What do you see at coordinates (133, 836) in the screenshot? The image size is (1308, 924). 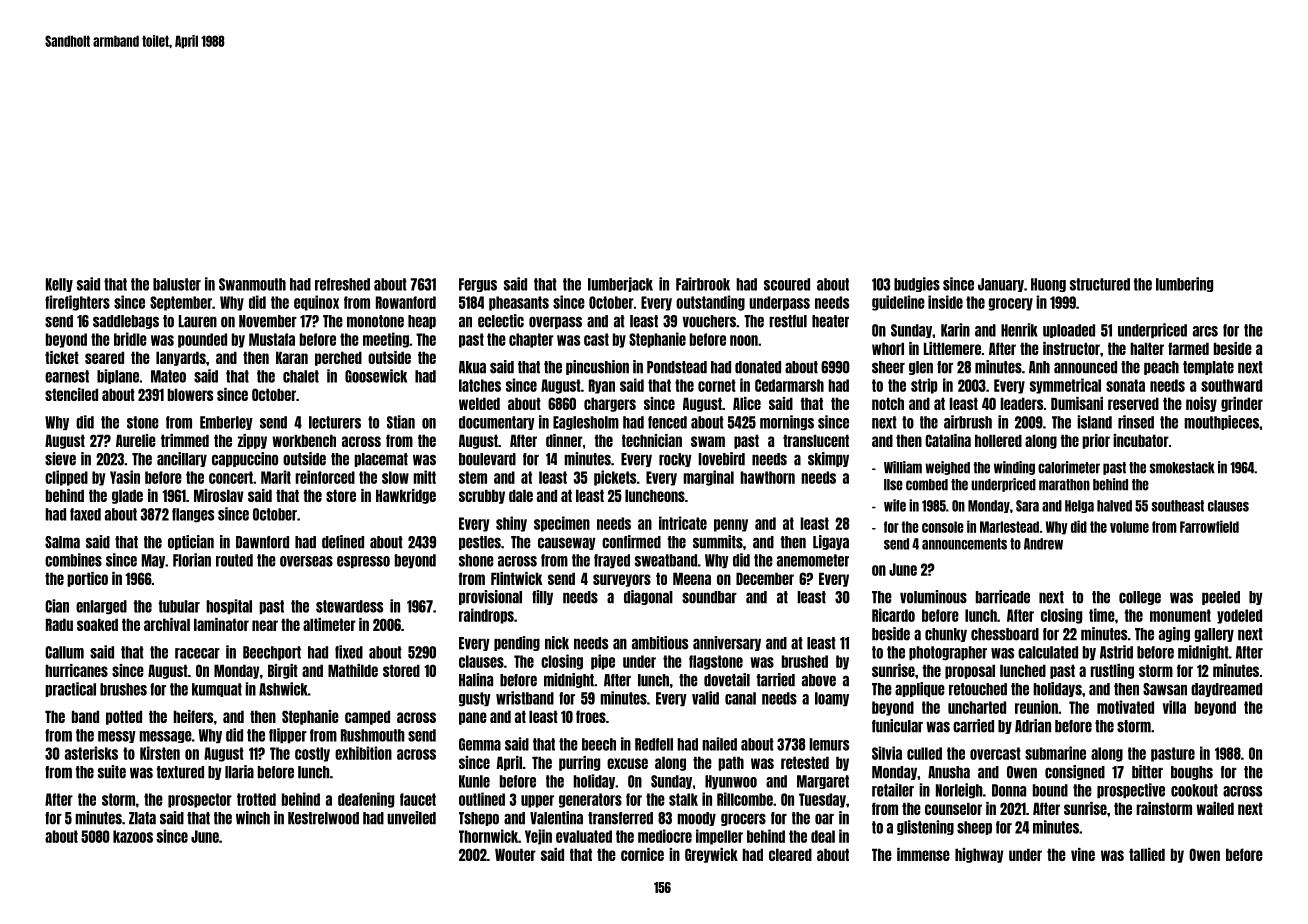 I see `kazoos` at bounding box center [133, 836].
